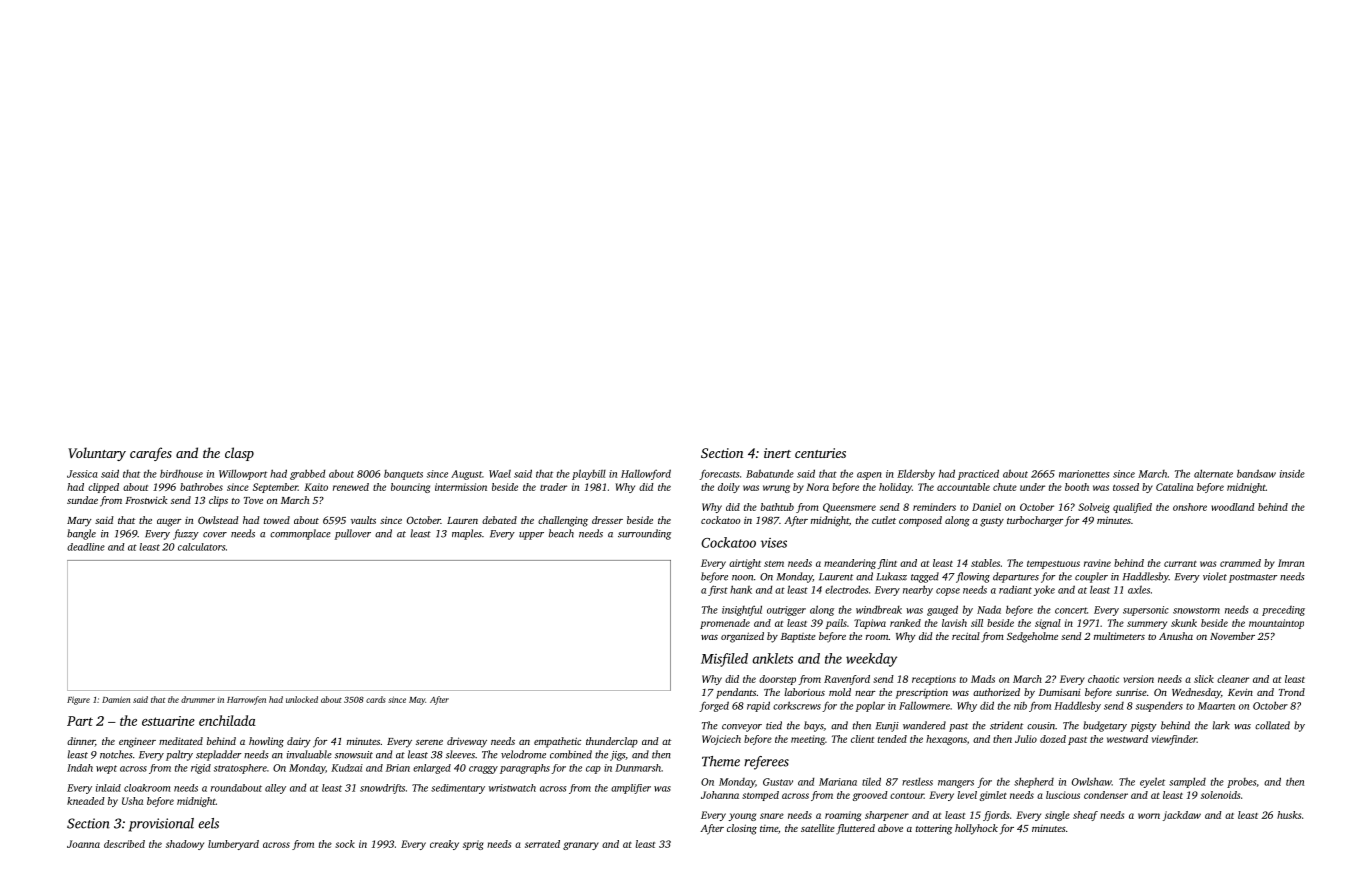 The image size is (1372, 887). I want to click on reminders, so click(934, 507).
